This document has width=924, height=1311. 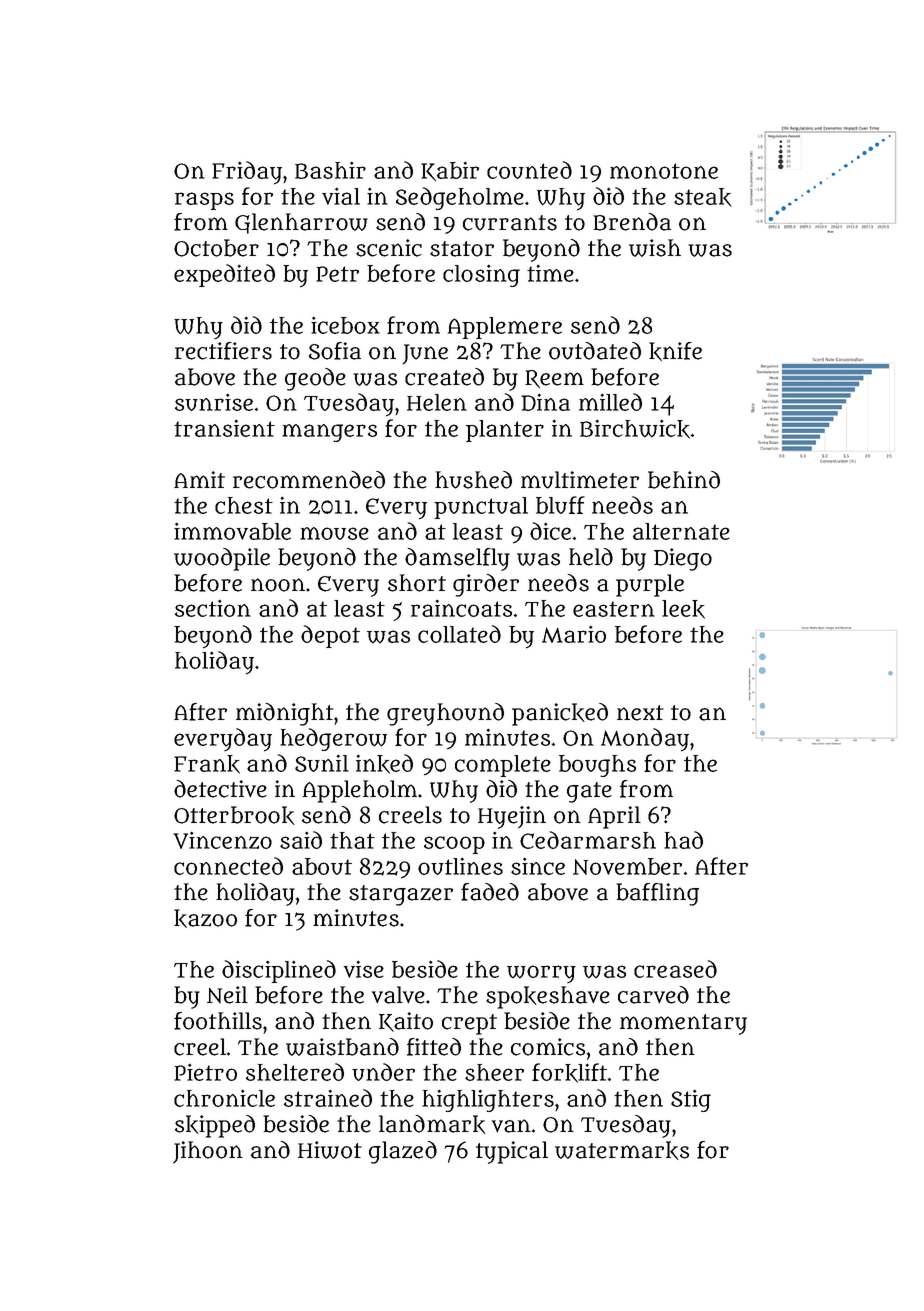 What do you see at coordinates (591, 557) in the document?
I see `held` at bounding box center [591, 557].
